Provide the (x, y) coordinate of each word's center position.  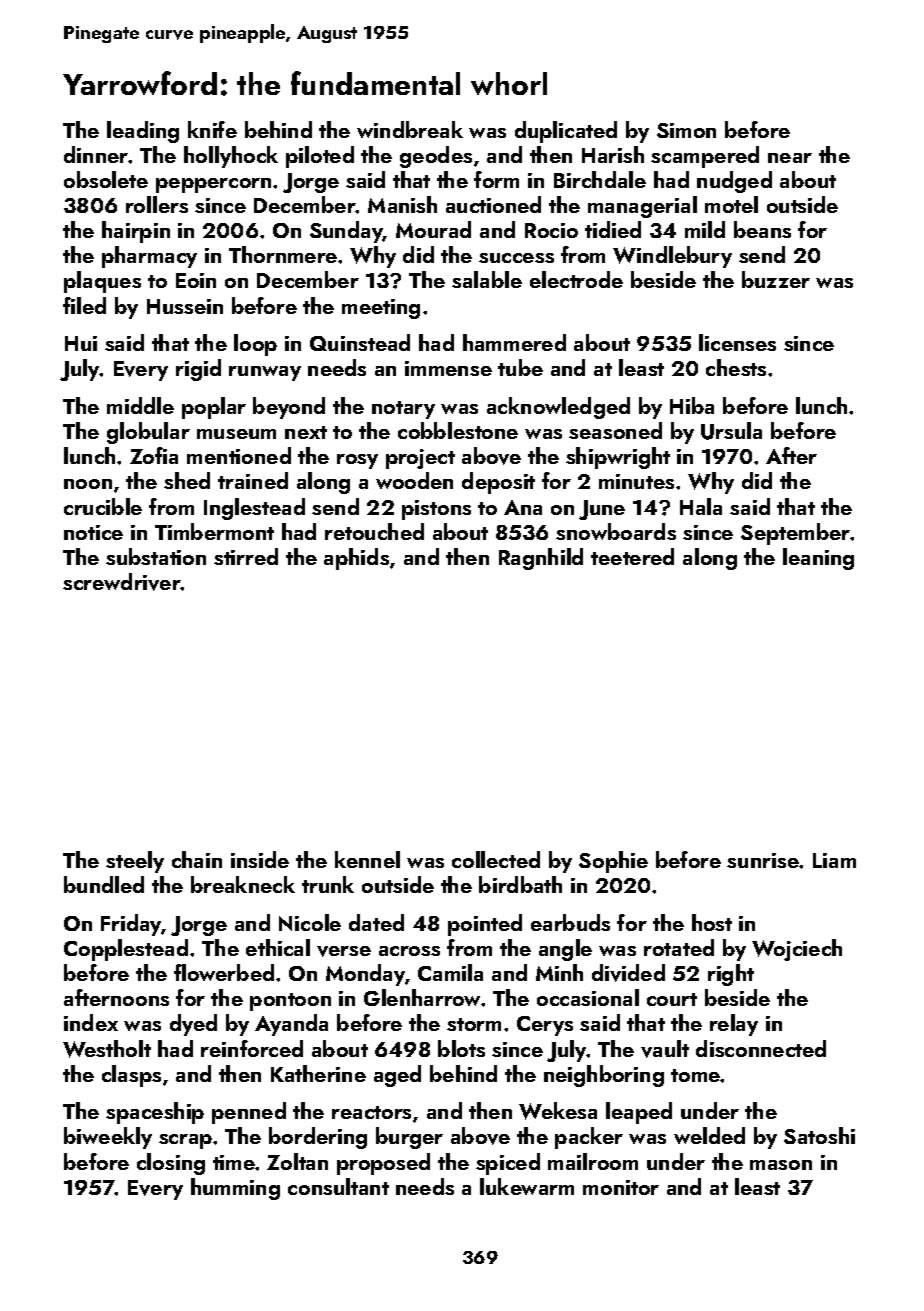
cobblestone (458, 430)
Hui (81, 343)
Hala (701, 506)
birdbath (520, 884)
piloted (320, 157)
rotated (679, 947)
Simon (686, 130)
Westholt (107, 1049)
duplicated (566, 132)
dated (376, 922)
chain (197, 859)
